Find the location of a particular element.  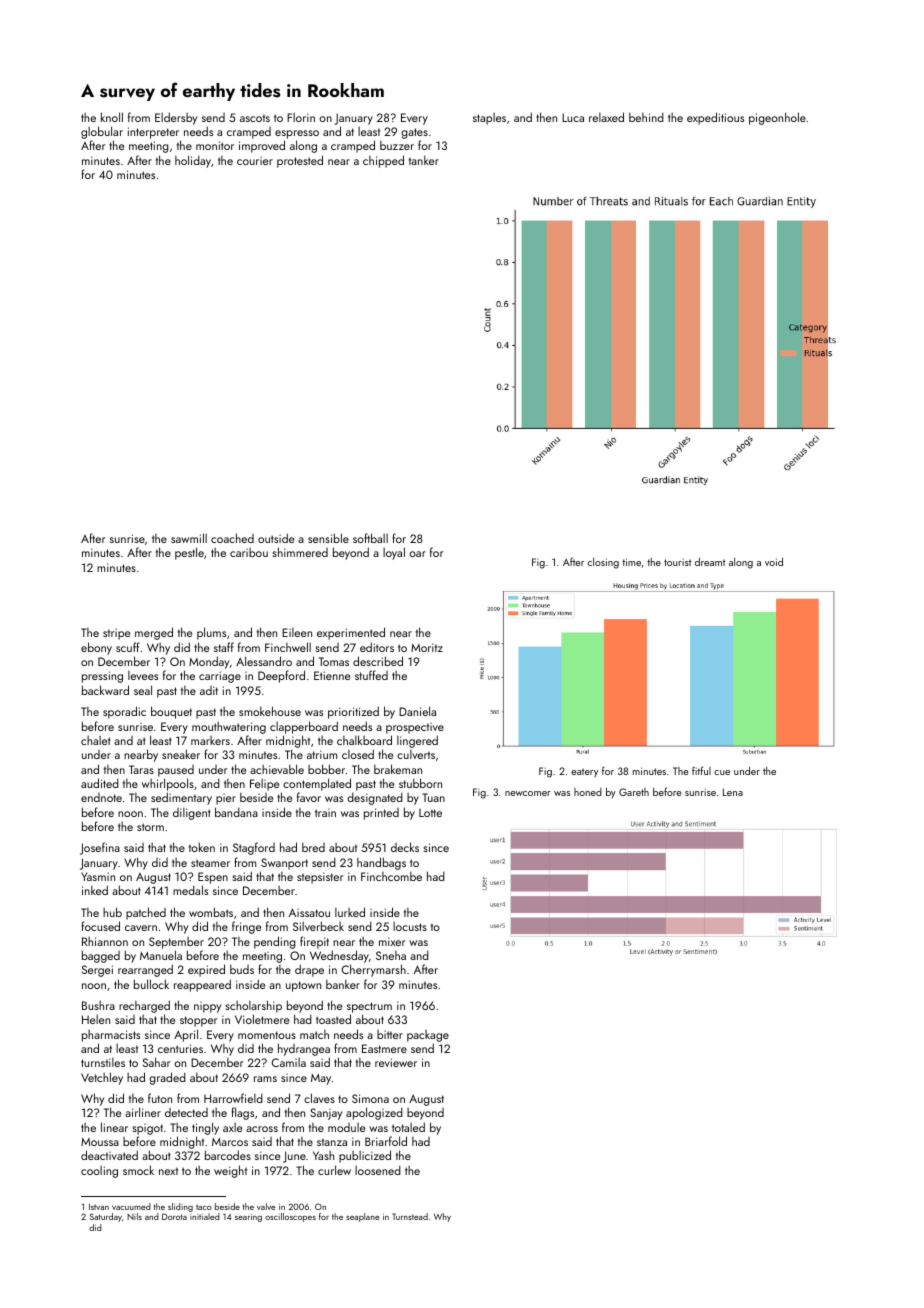

turnstiles is located at coordinates (103, 1062).
